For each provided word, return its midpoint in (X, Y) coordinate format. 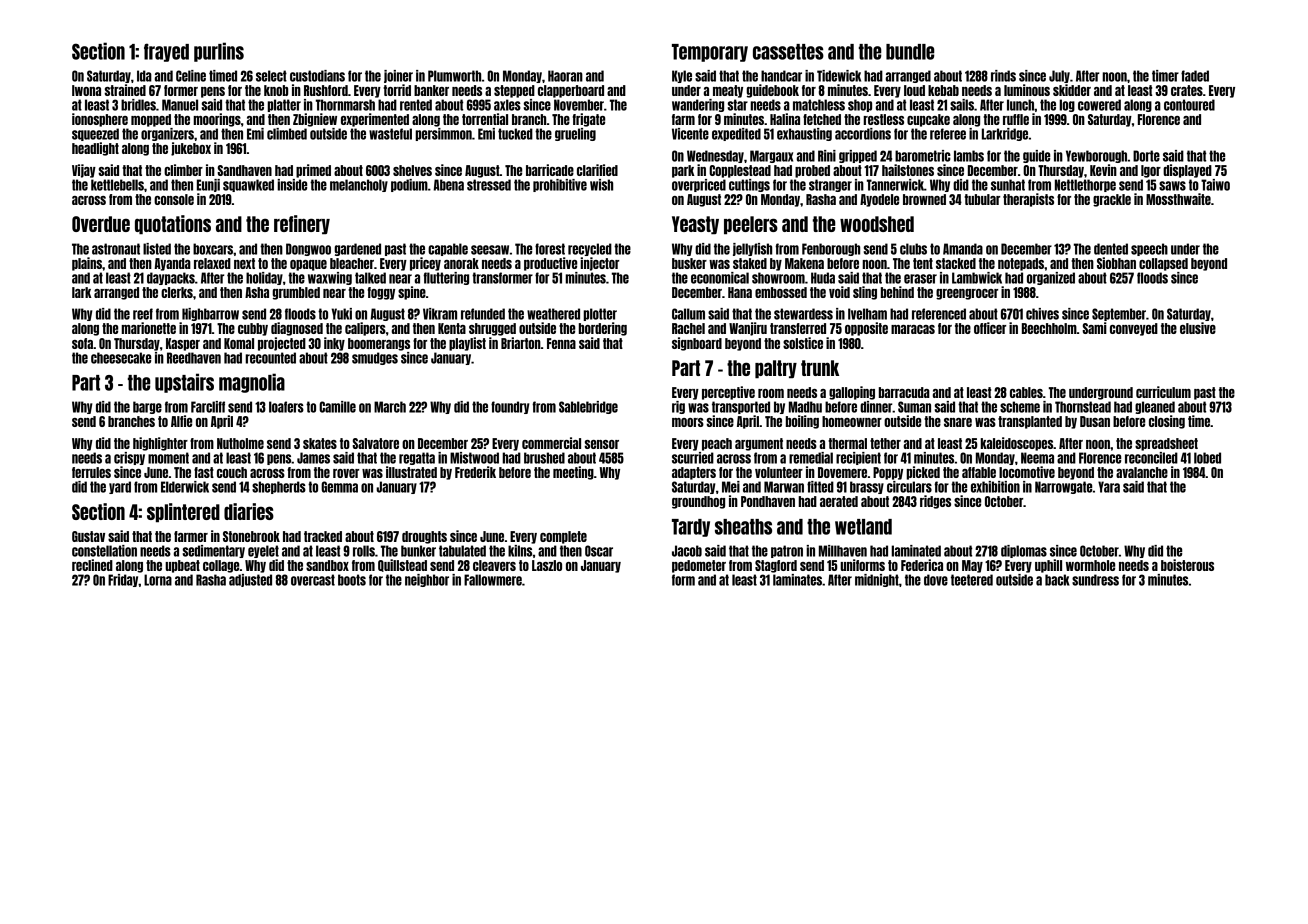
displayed (1187, 171)
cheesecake (121, 358)
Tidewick (839, 76)
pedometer (699, 566)
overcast (313, 580)
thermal (847, 443)
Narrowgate (1063, 487)
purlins (219, 52)
